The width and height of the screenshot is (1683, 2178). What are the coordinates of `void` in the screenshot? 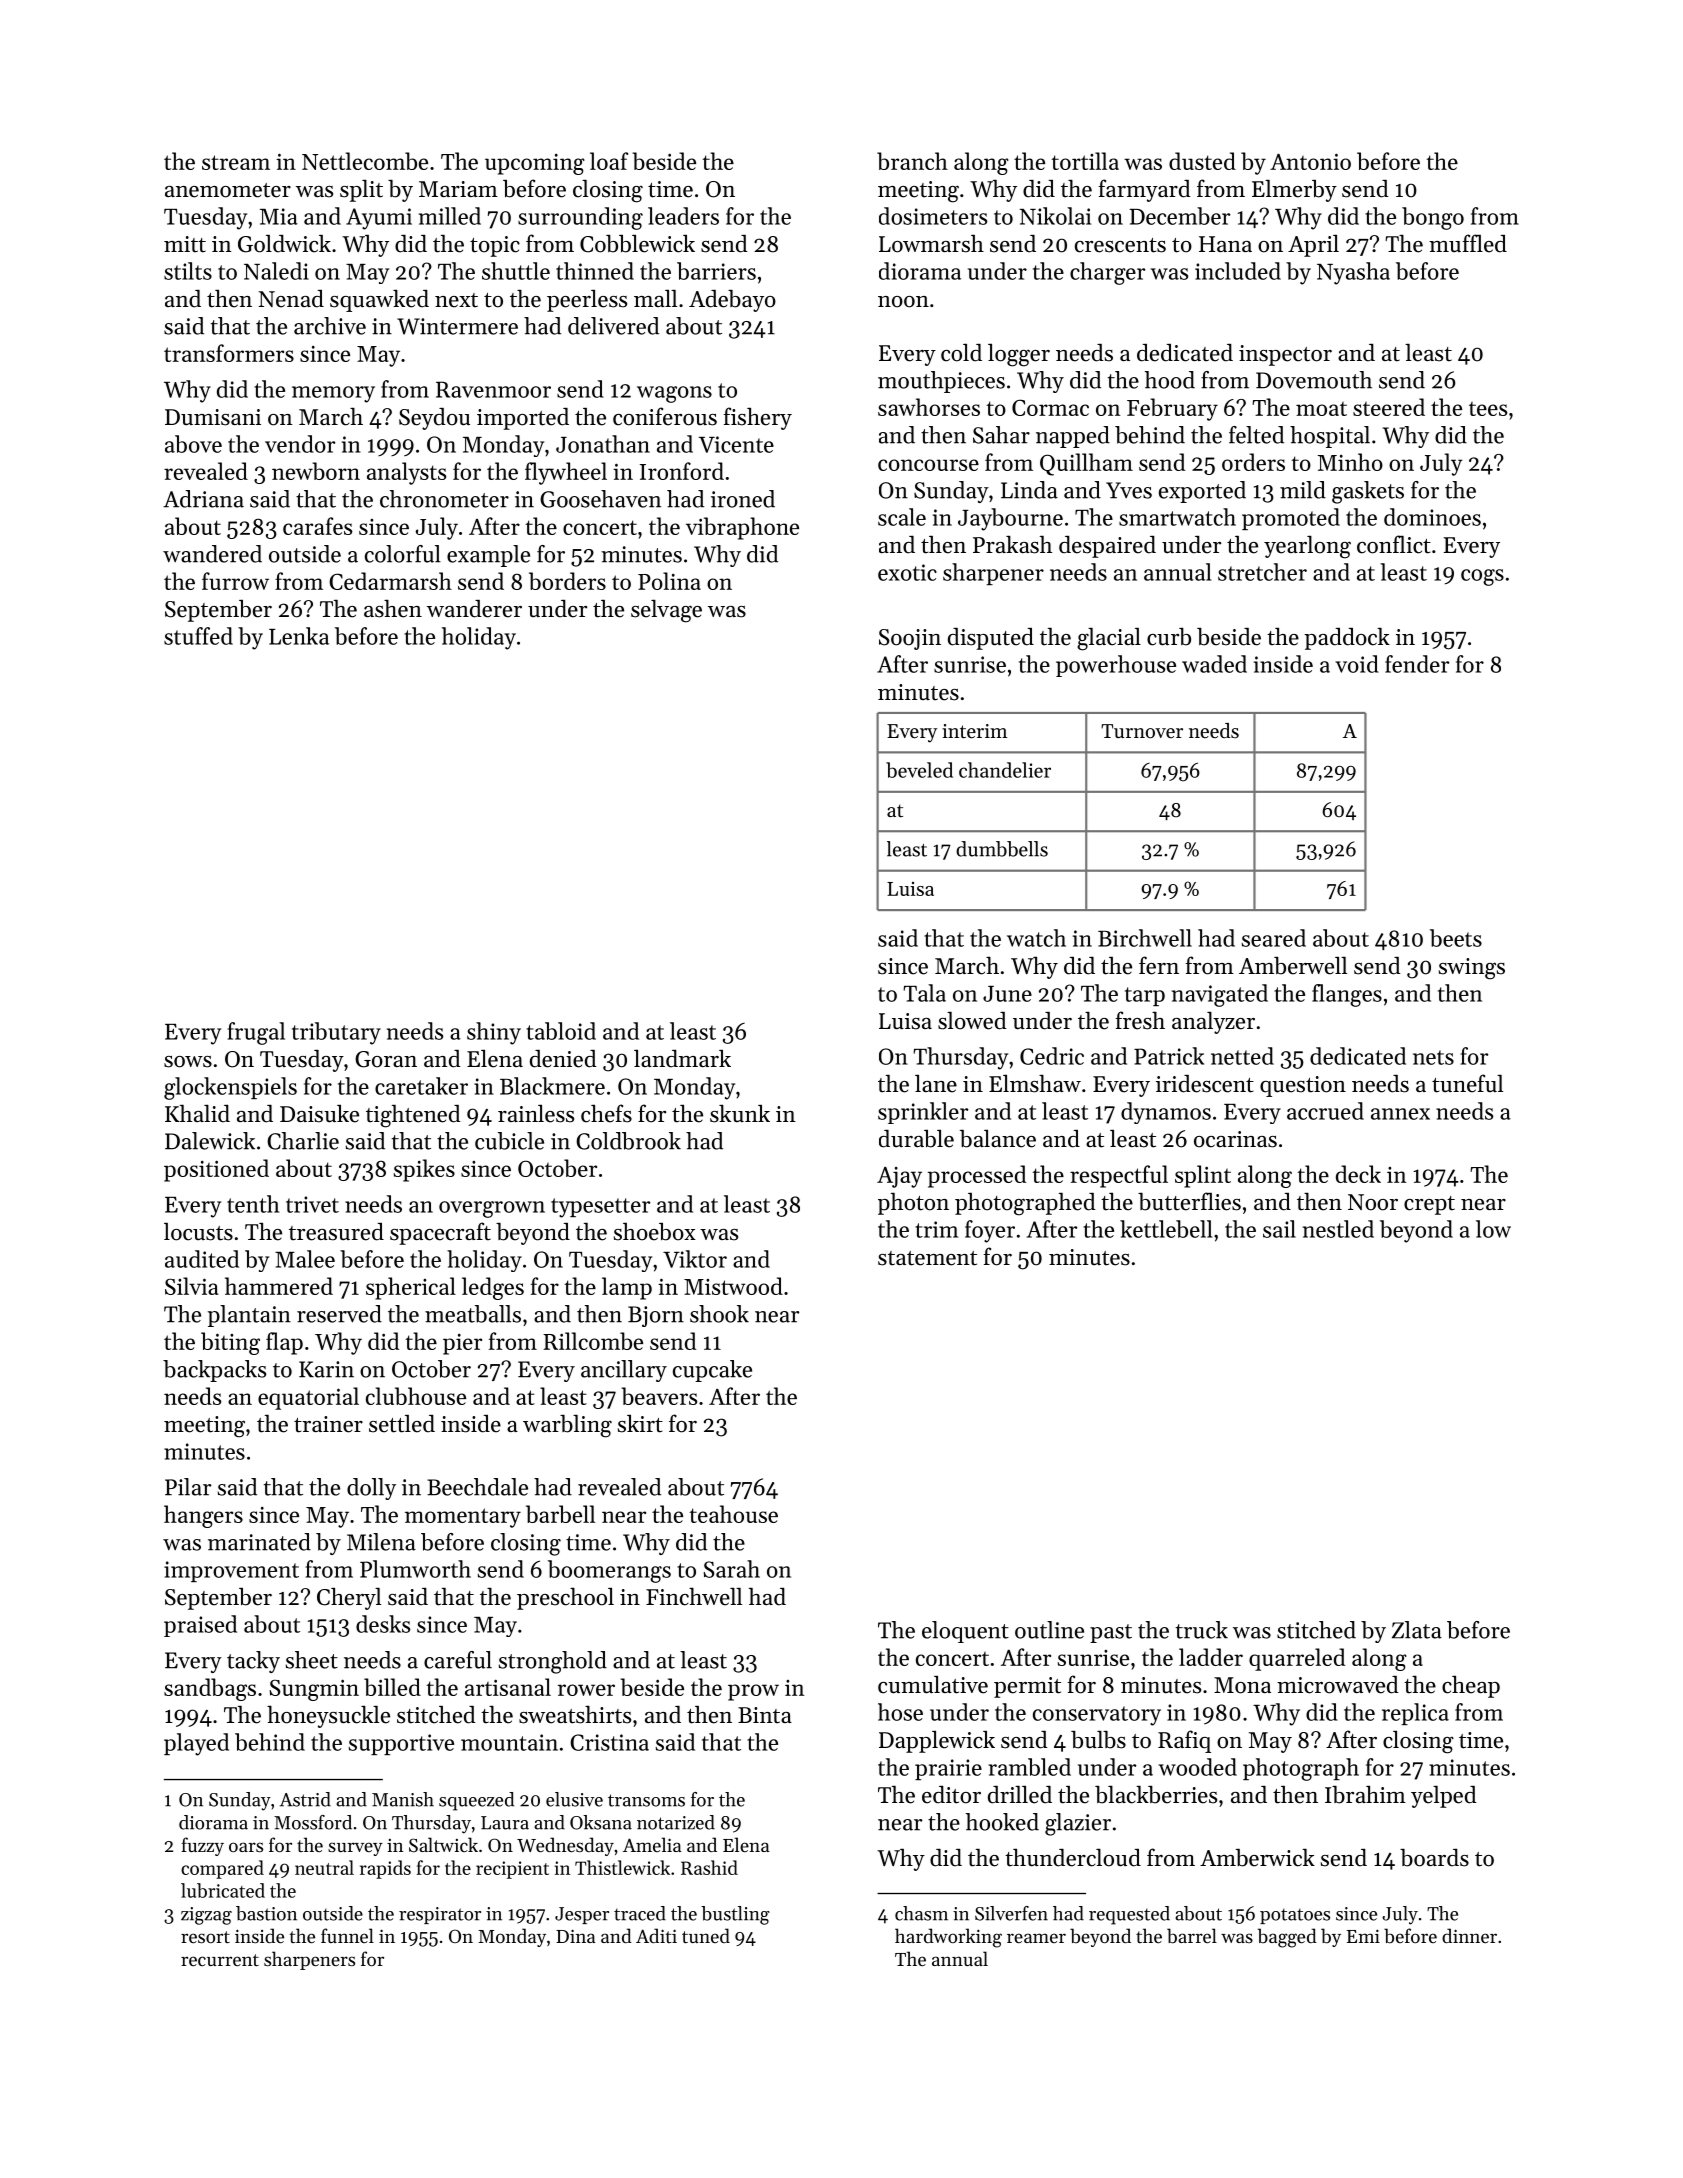 It's located at (1357, 664).
